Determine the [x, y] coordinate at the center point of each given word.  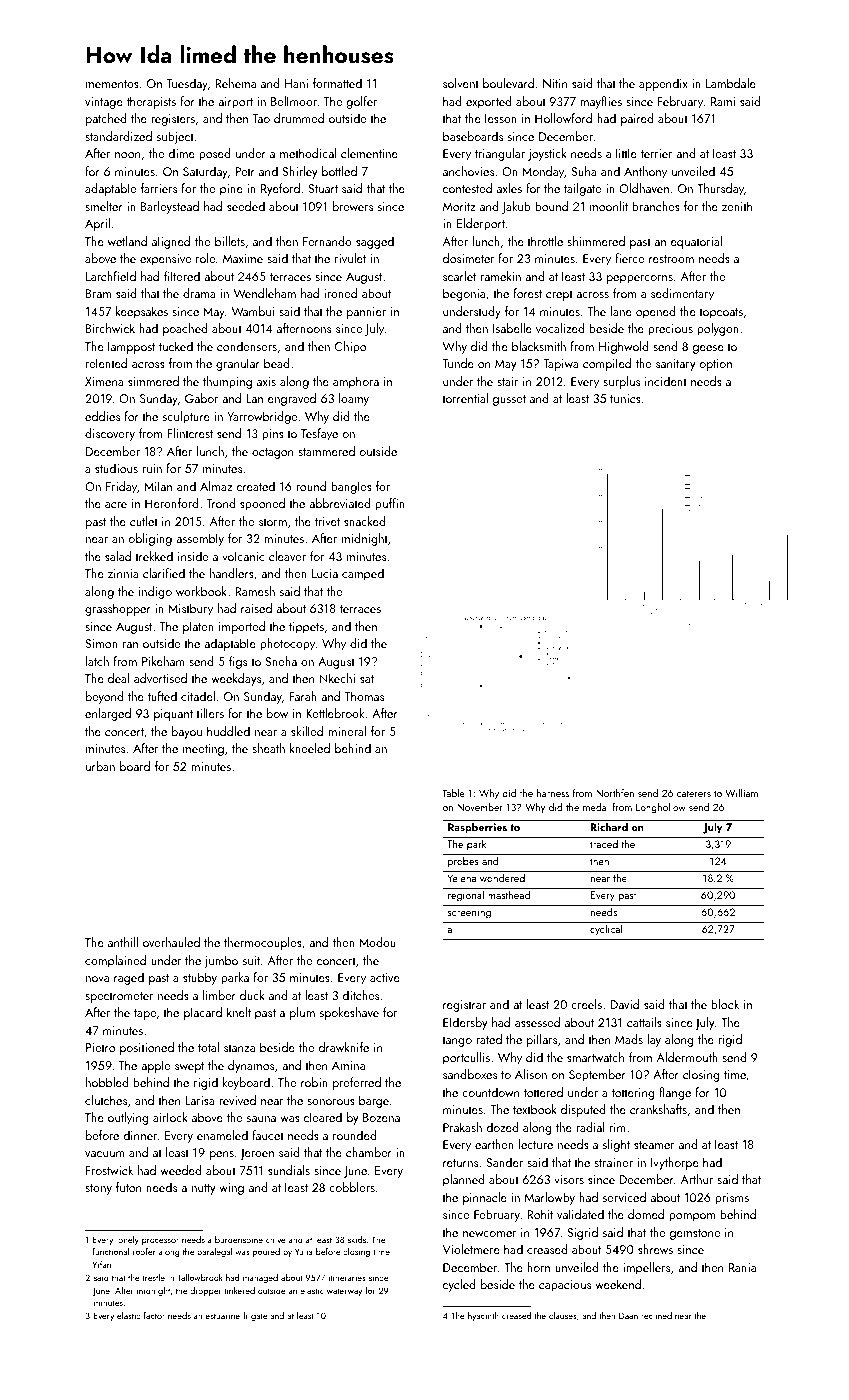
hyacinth [483, 1316]
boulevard [508, 83]
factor [154, 1315]
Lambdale [731, 83]
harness [553, 793]
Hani [296, 83]
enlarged [108, 714]
